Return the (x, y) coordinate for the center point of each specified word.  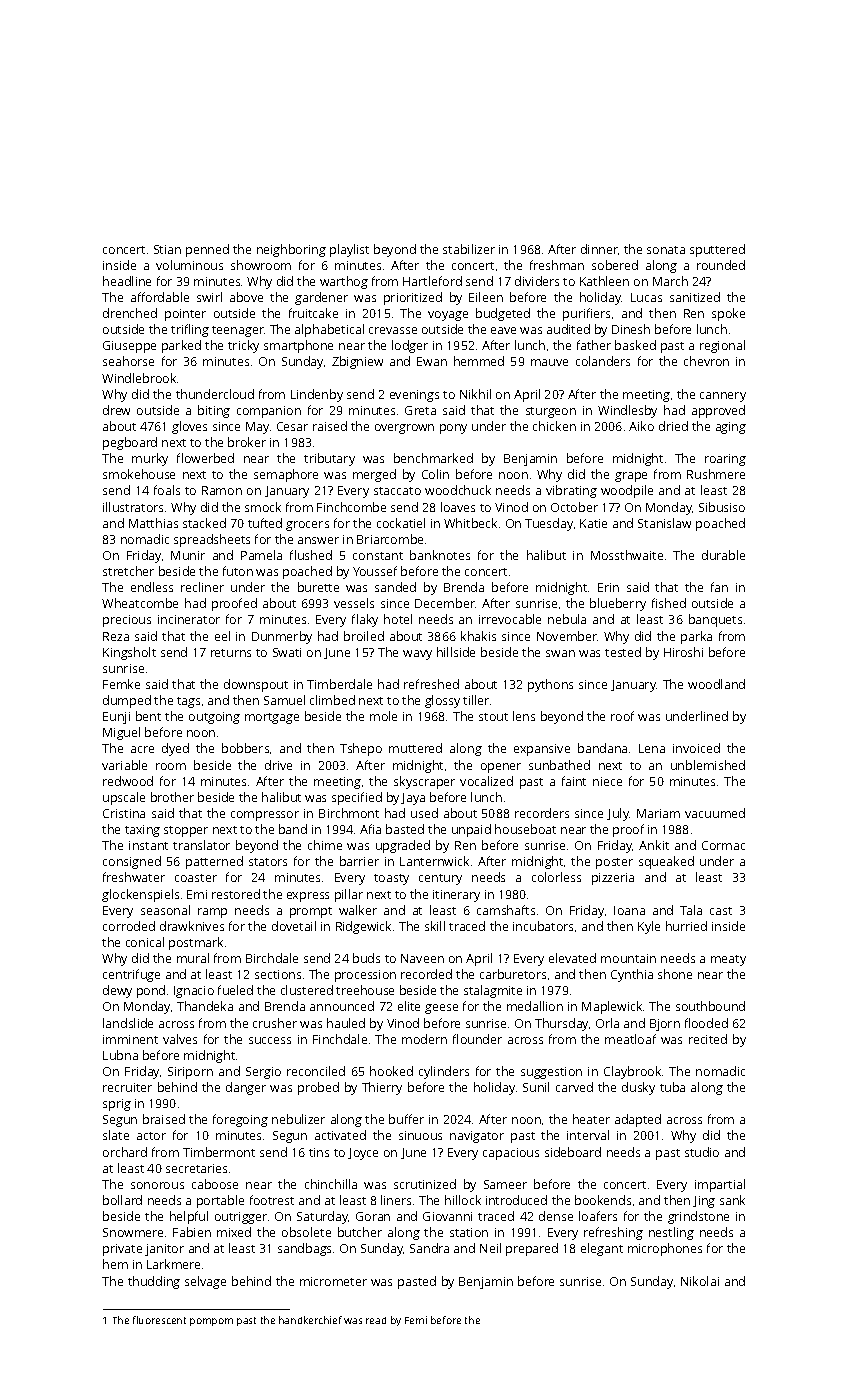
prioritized (413, 298)
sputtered (717, 250)
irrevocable (510, 619)
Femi (416, 1320)
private (122, 1250)
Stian (167, 249)
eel (222, 636)
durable (723, 555)
